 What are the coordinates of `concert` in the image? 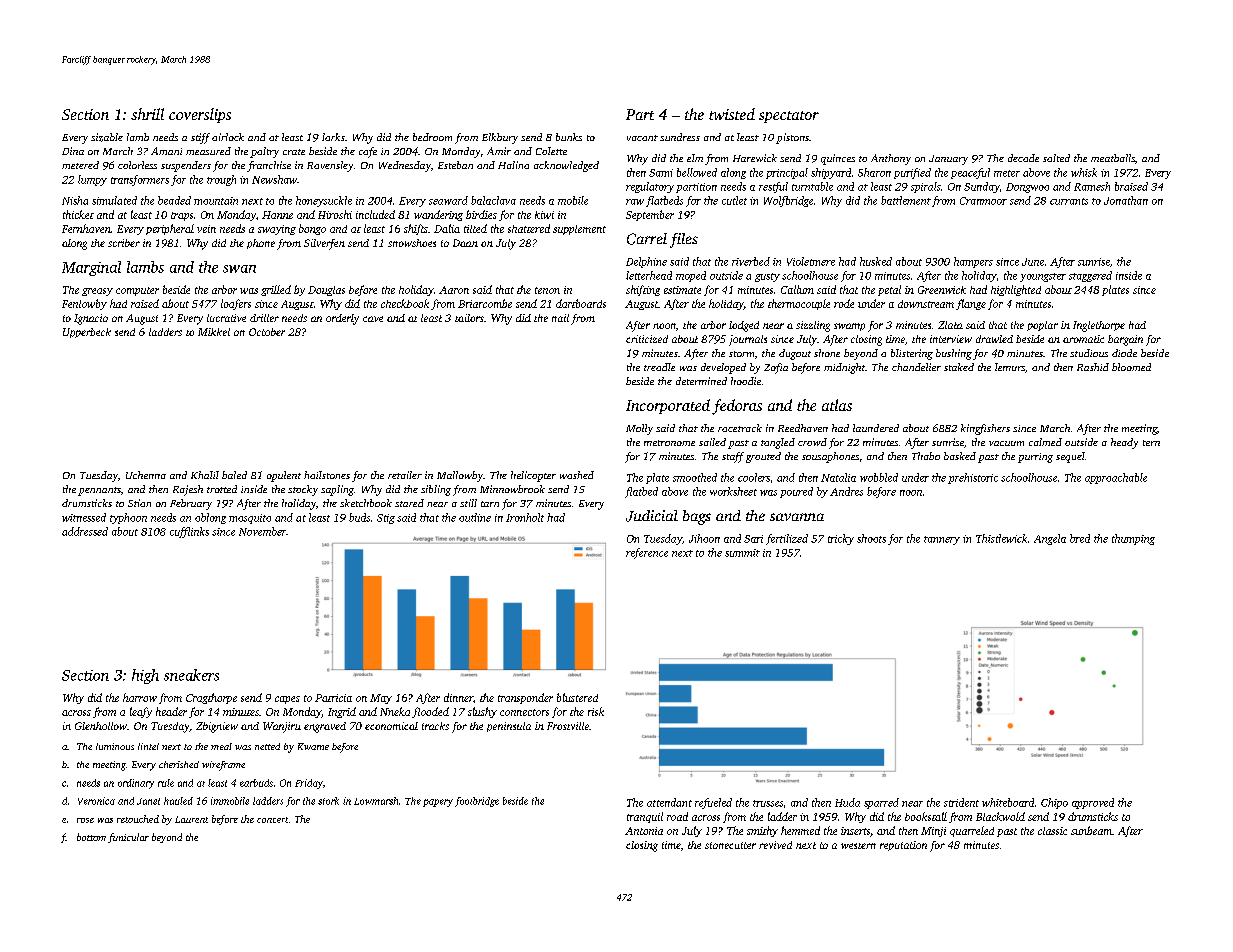 It's located at (272, 820).
